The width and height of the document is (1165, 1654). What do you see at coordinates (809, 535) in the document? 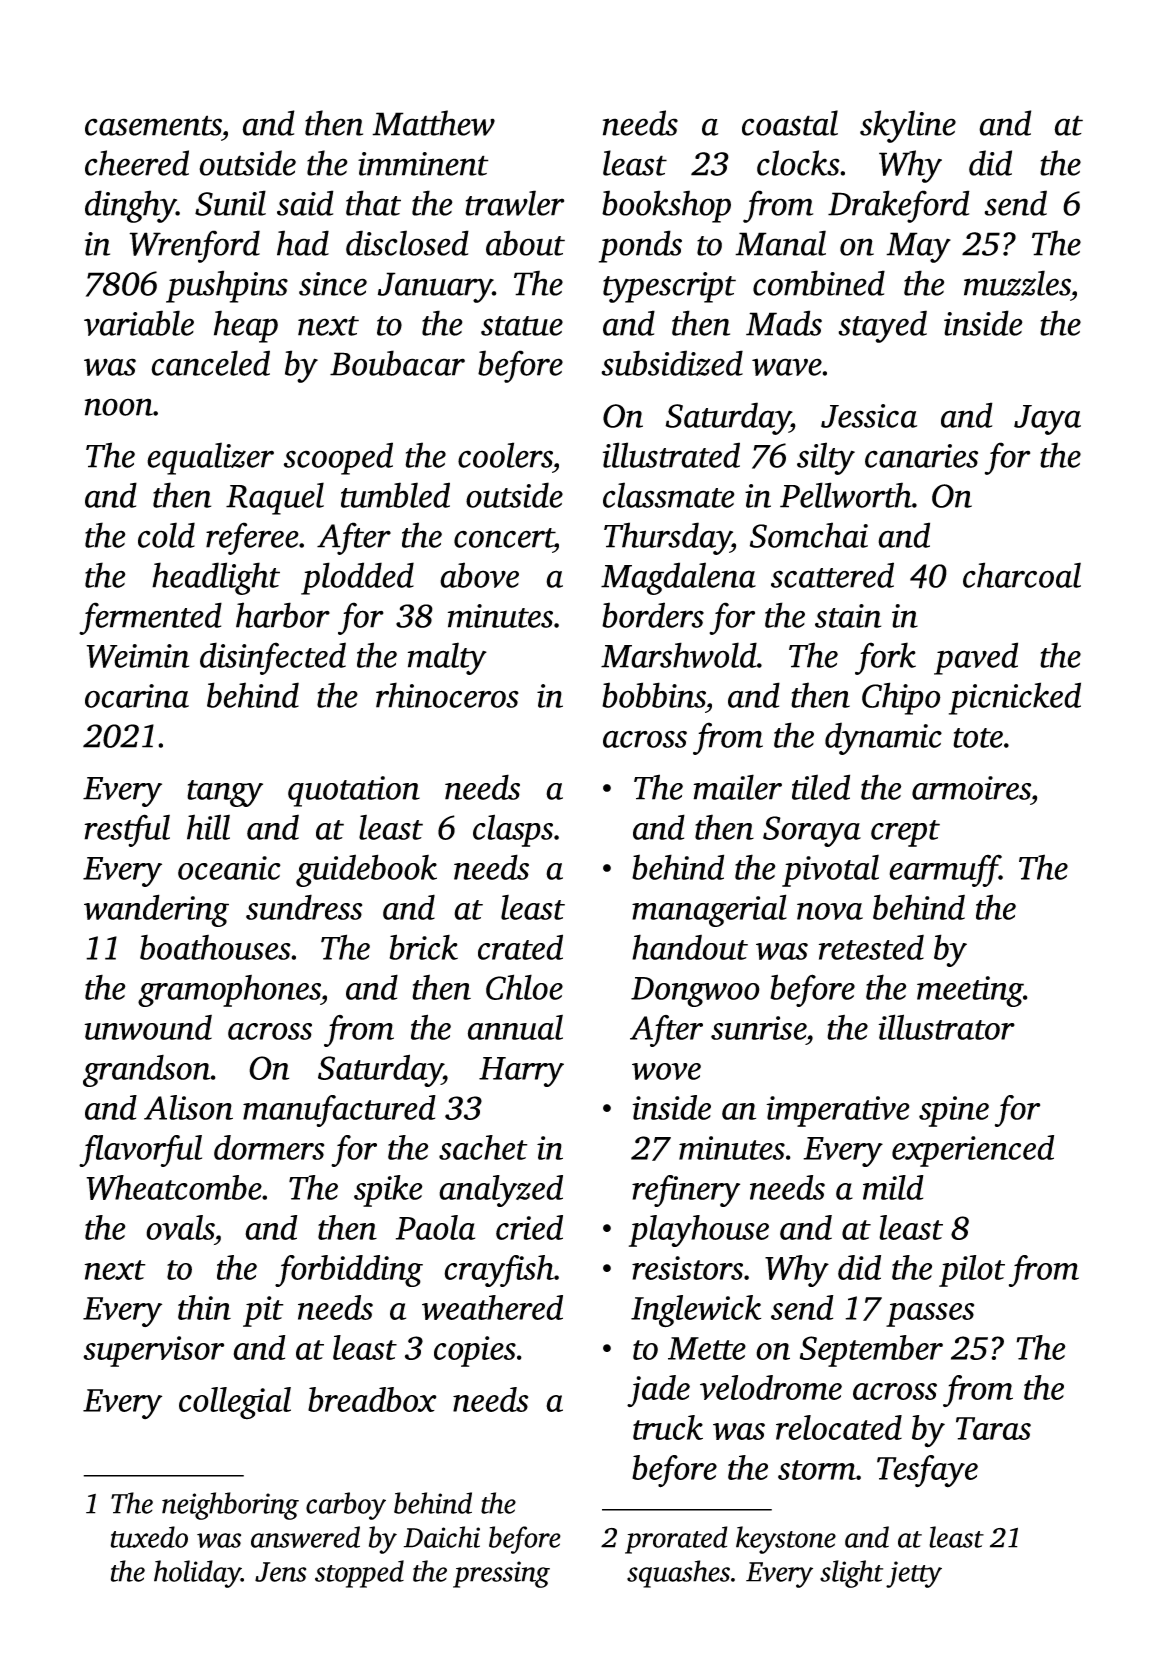
I see `Somchai` at bounding box center [809, 535].
